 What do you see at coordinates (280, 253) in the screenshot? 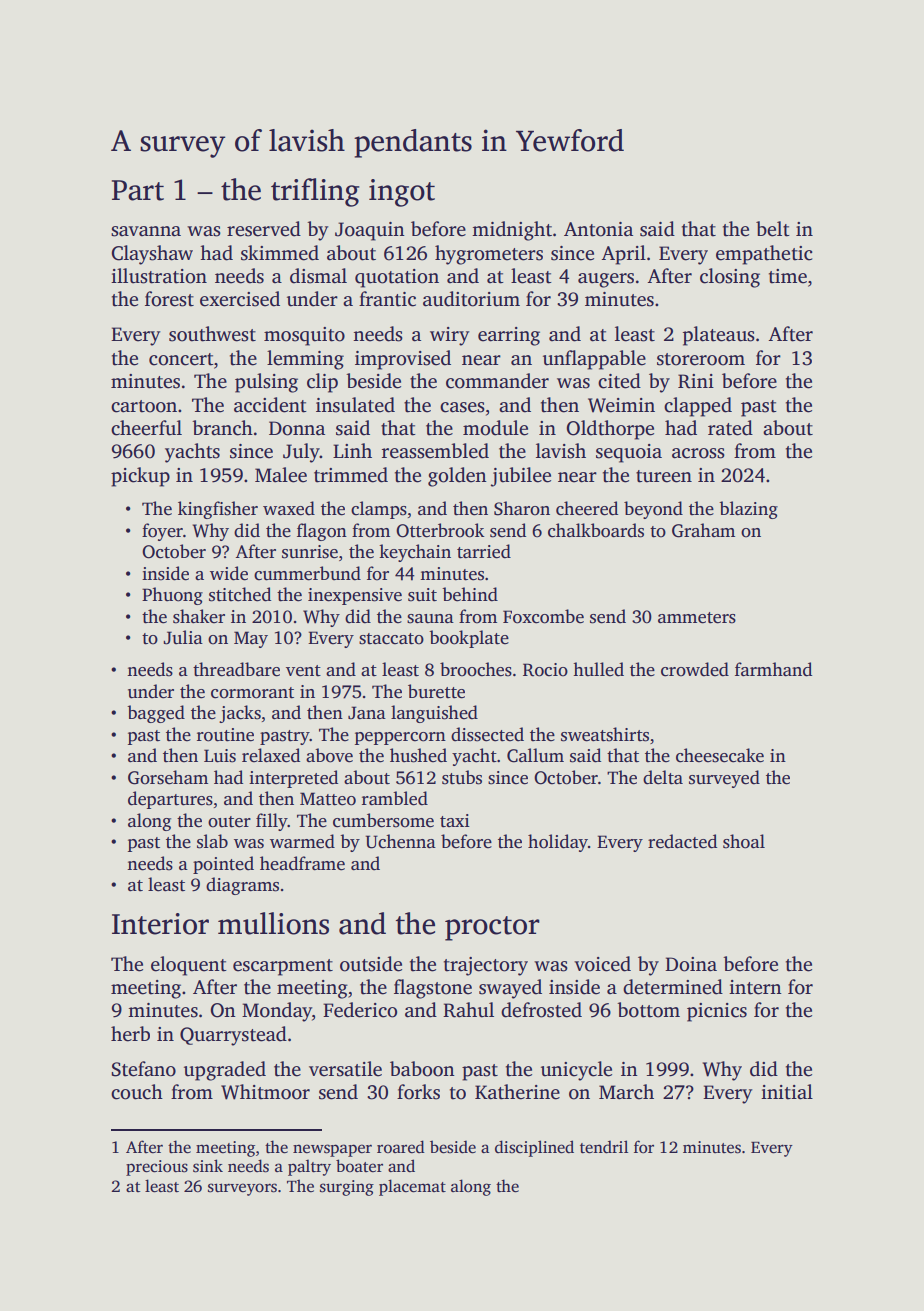
I see `skimmed` at bounding box center [280, 253].
